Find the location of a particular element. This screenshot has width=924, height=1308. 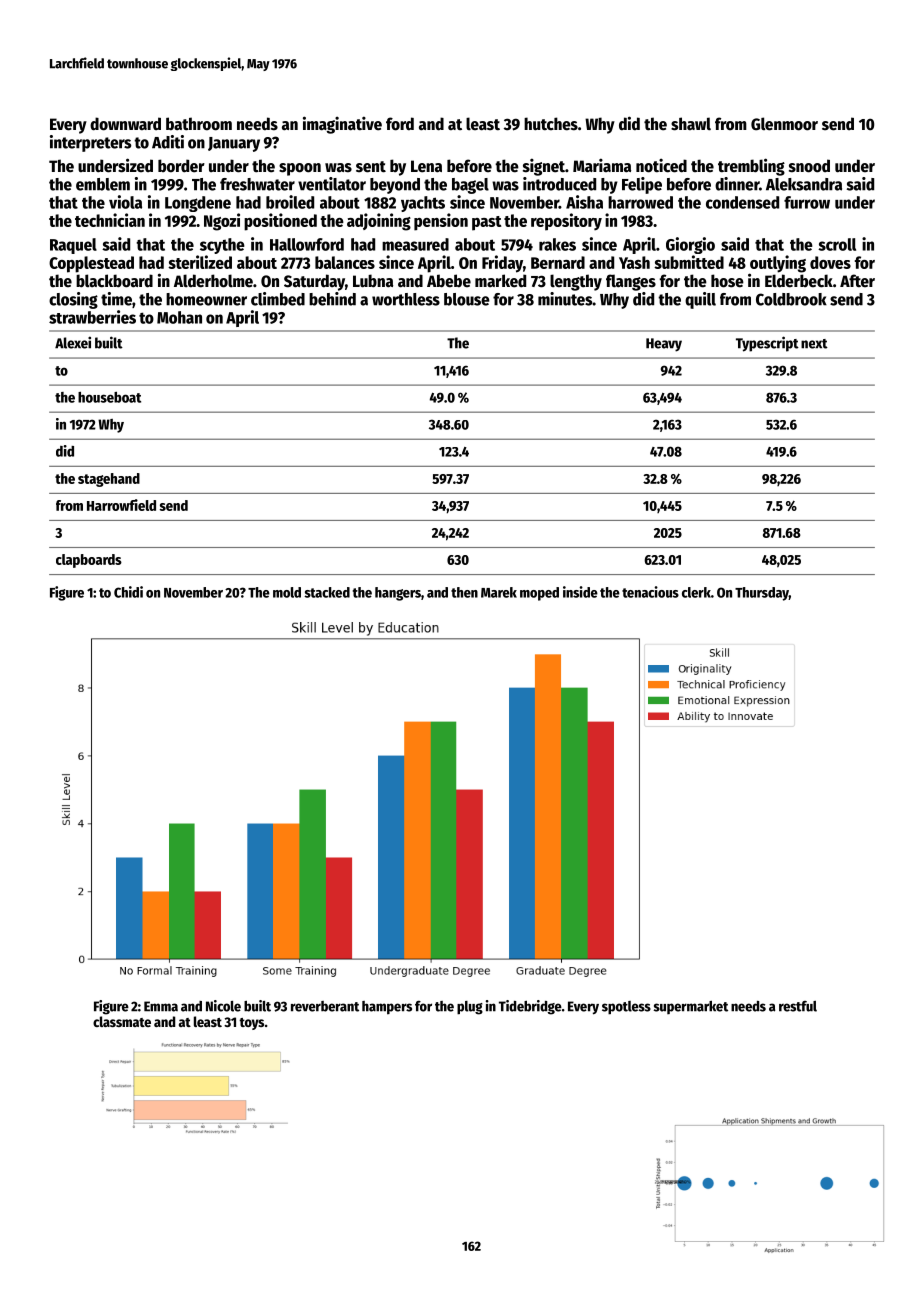

toys is located at coordinates (251, 1024).
